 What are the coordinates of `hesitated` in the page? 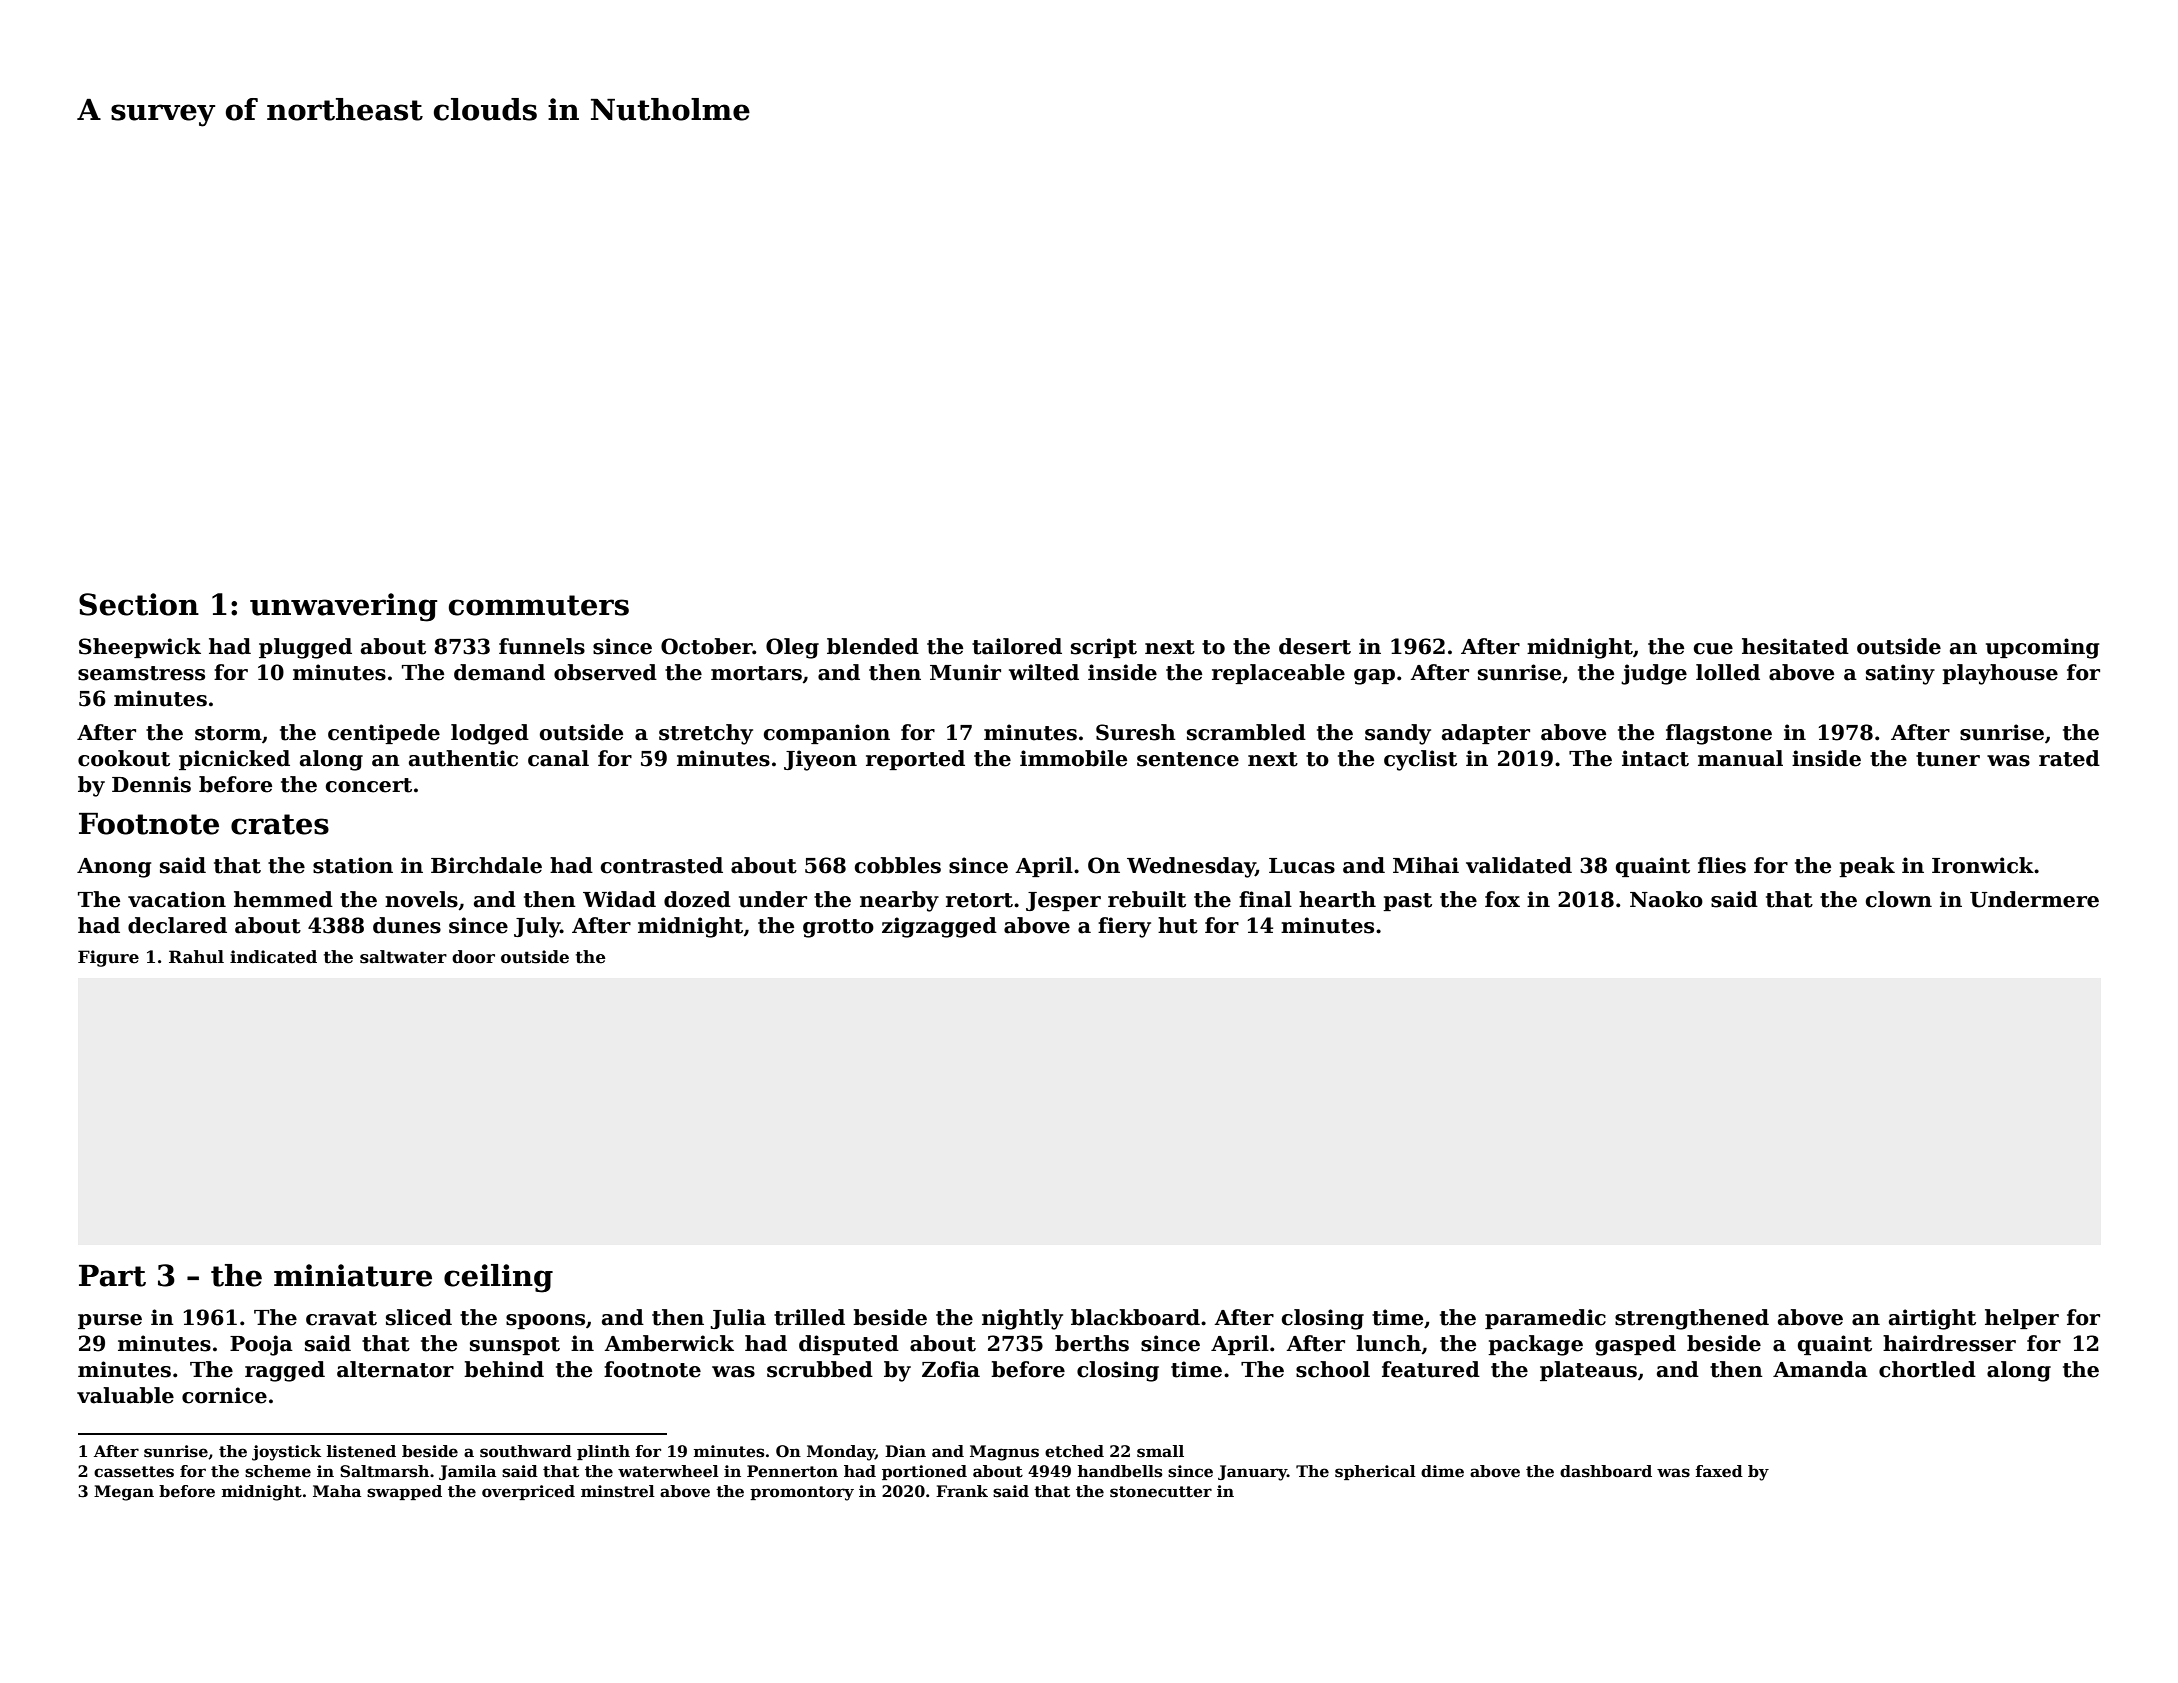 It's located at (1795, 646).
